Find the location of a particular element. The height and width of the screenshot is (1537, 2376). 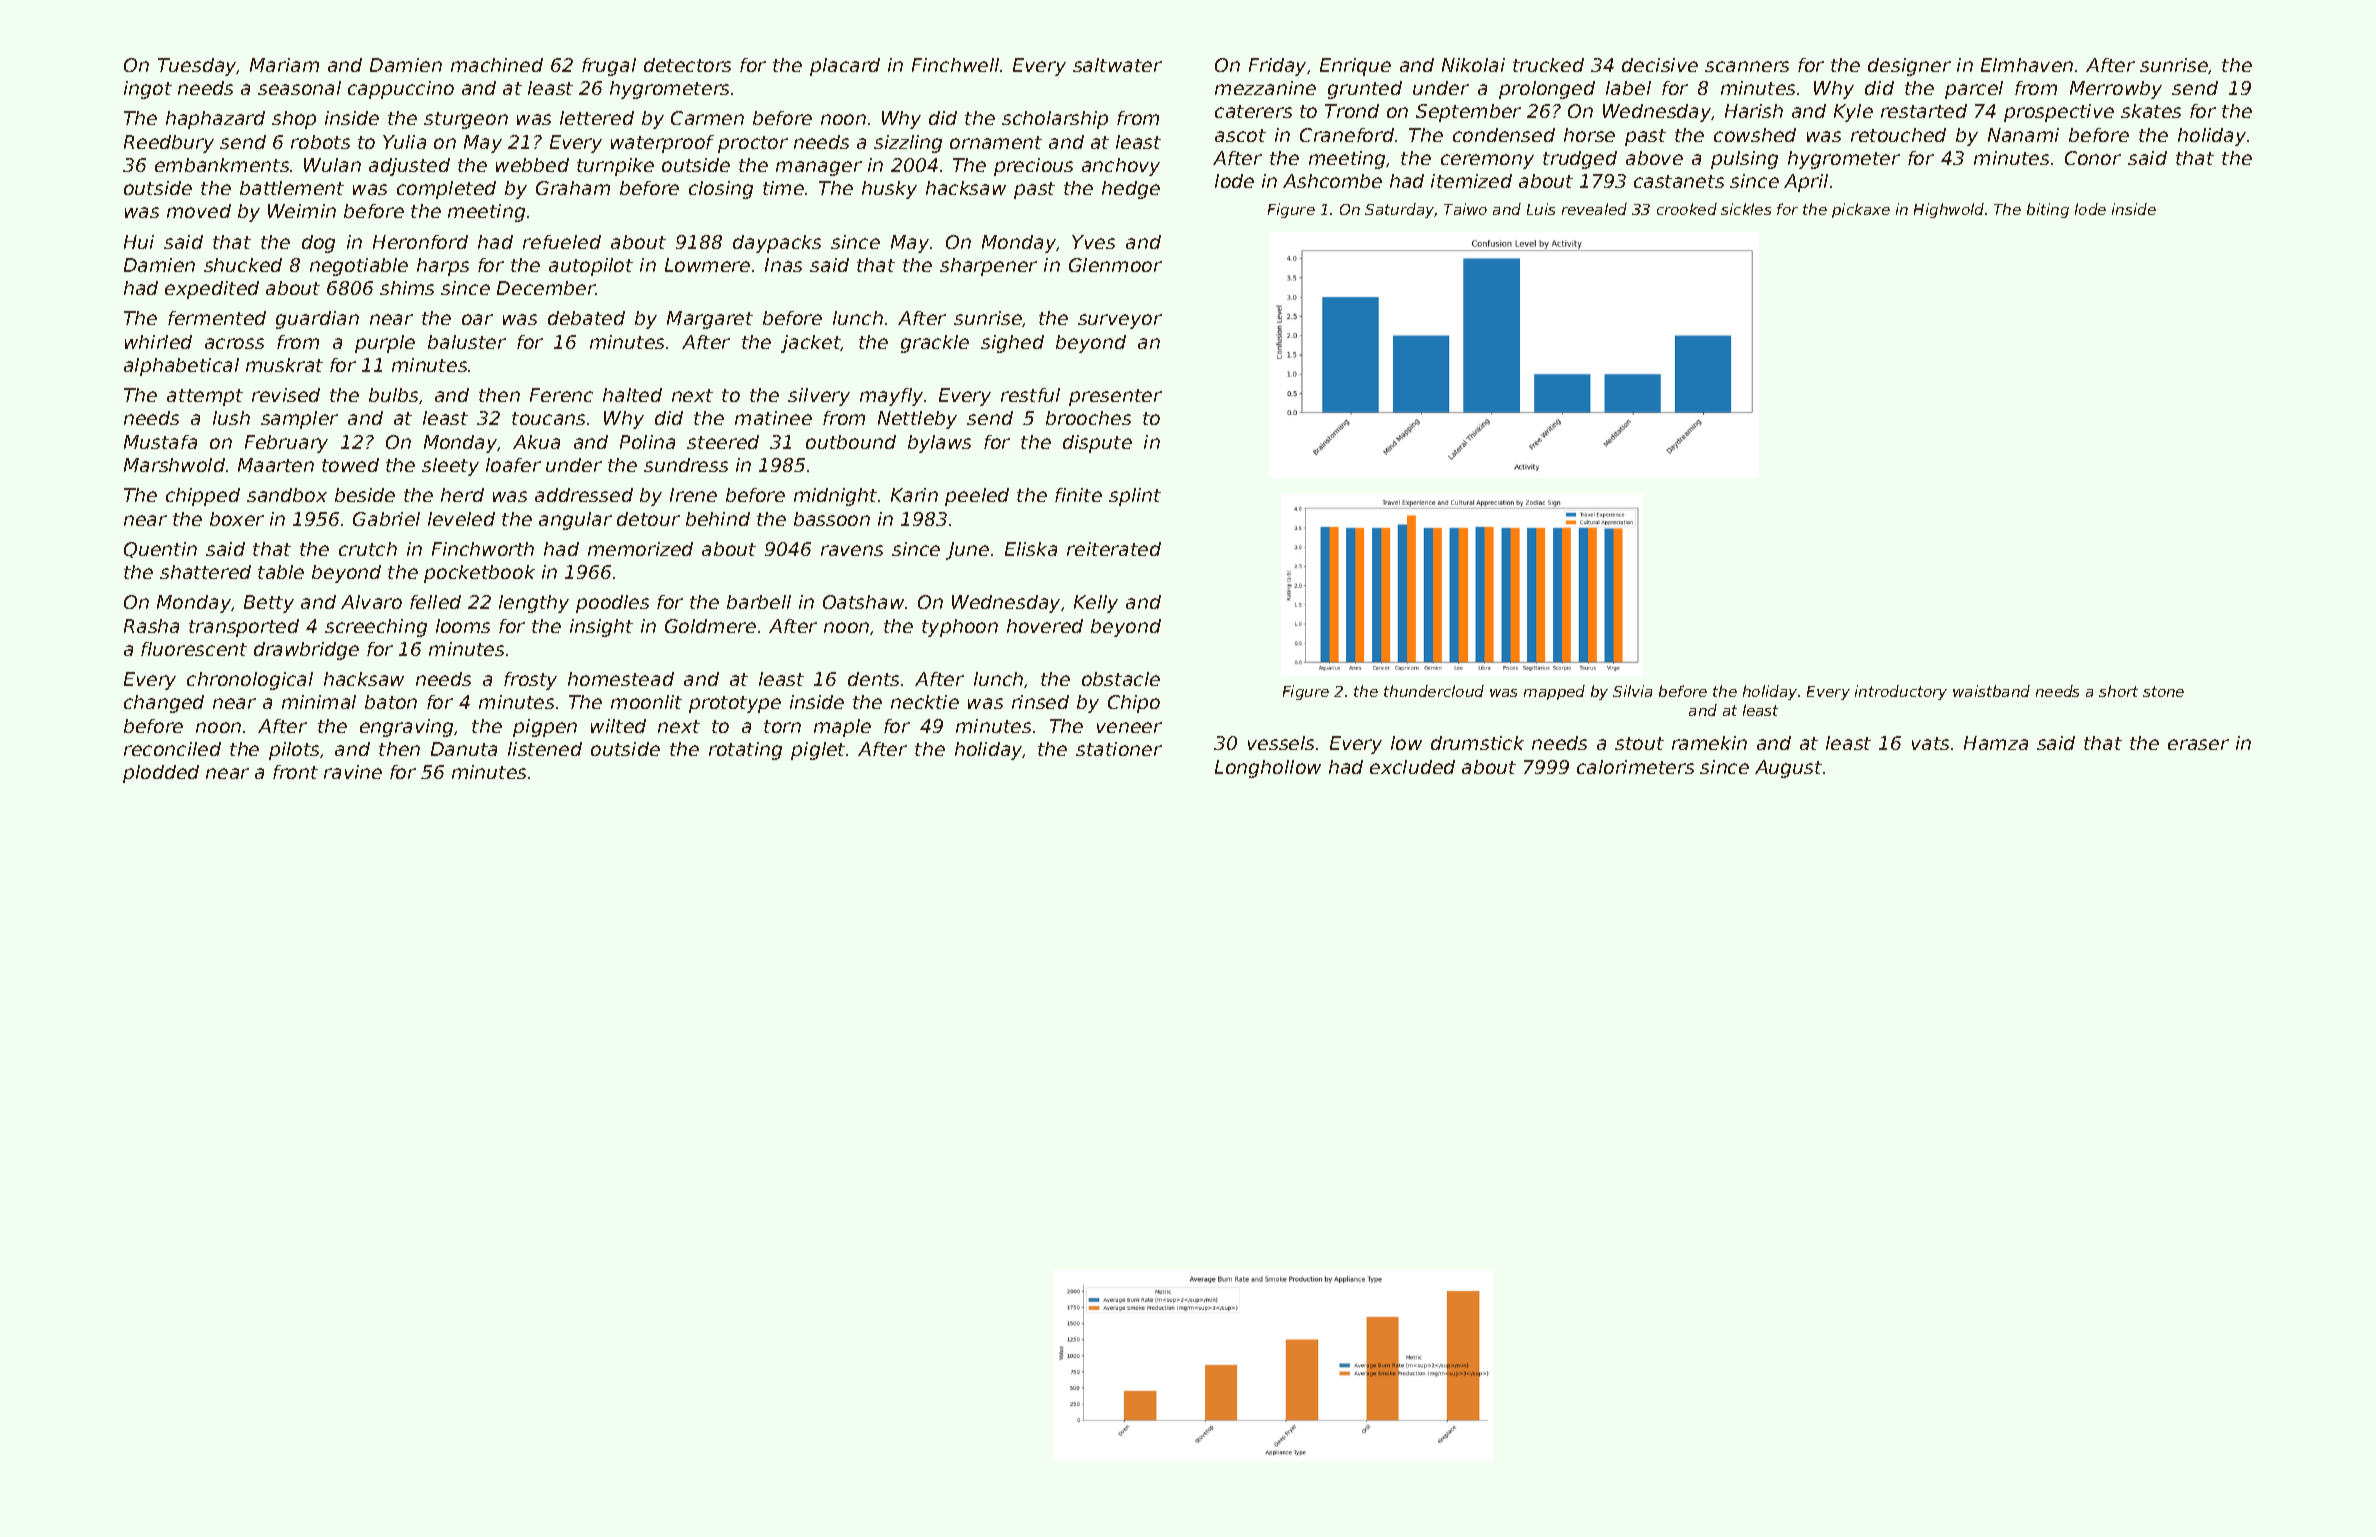

expedited is located at coordinates (212, 290).
